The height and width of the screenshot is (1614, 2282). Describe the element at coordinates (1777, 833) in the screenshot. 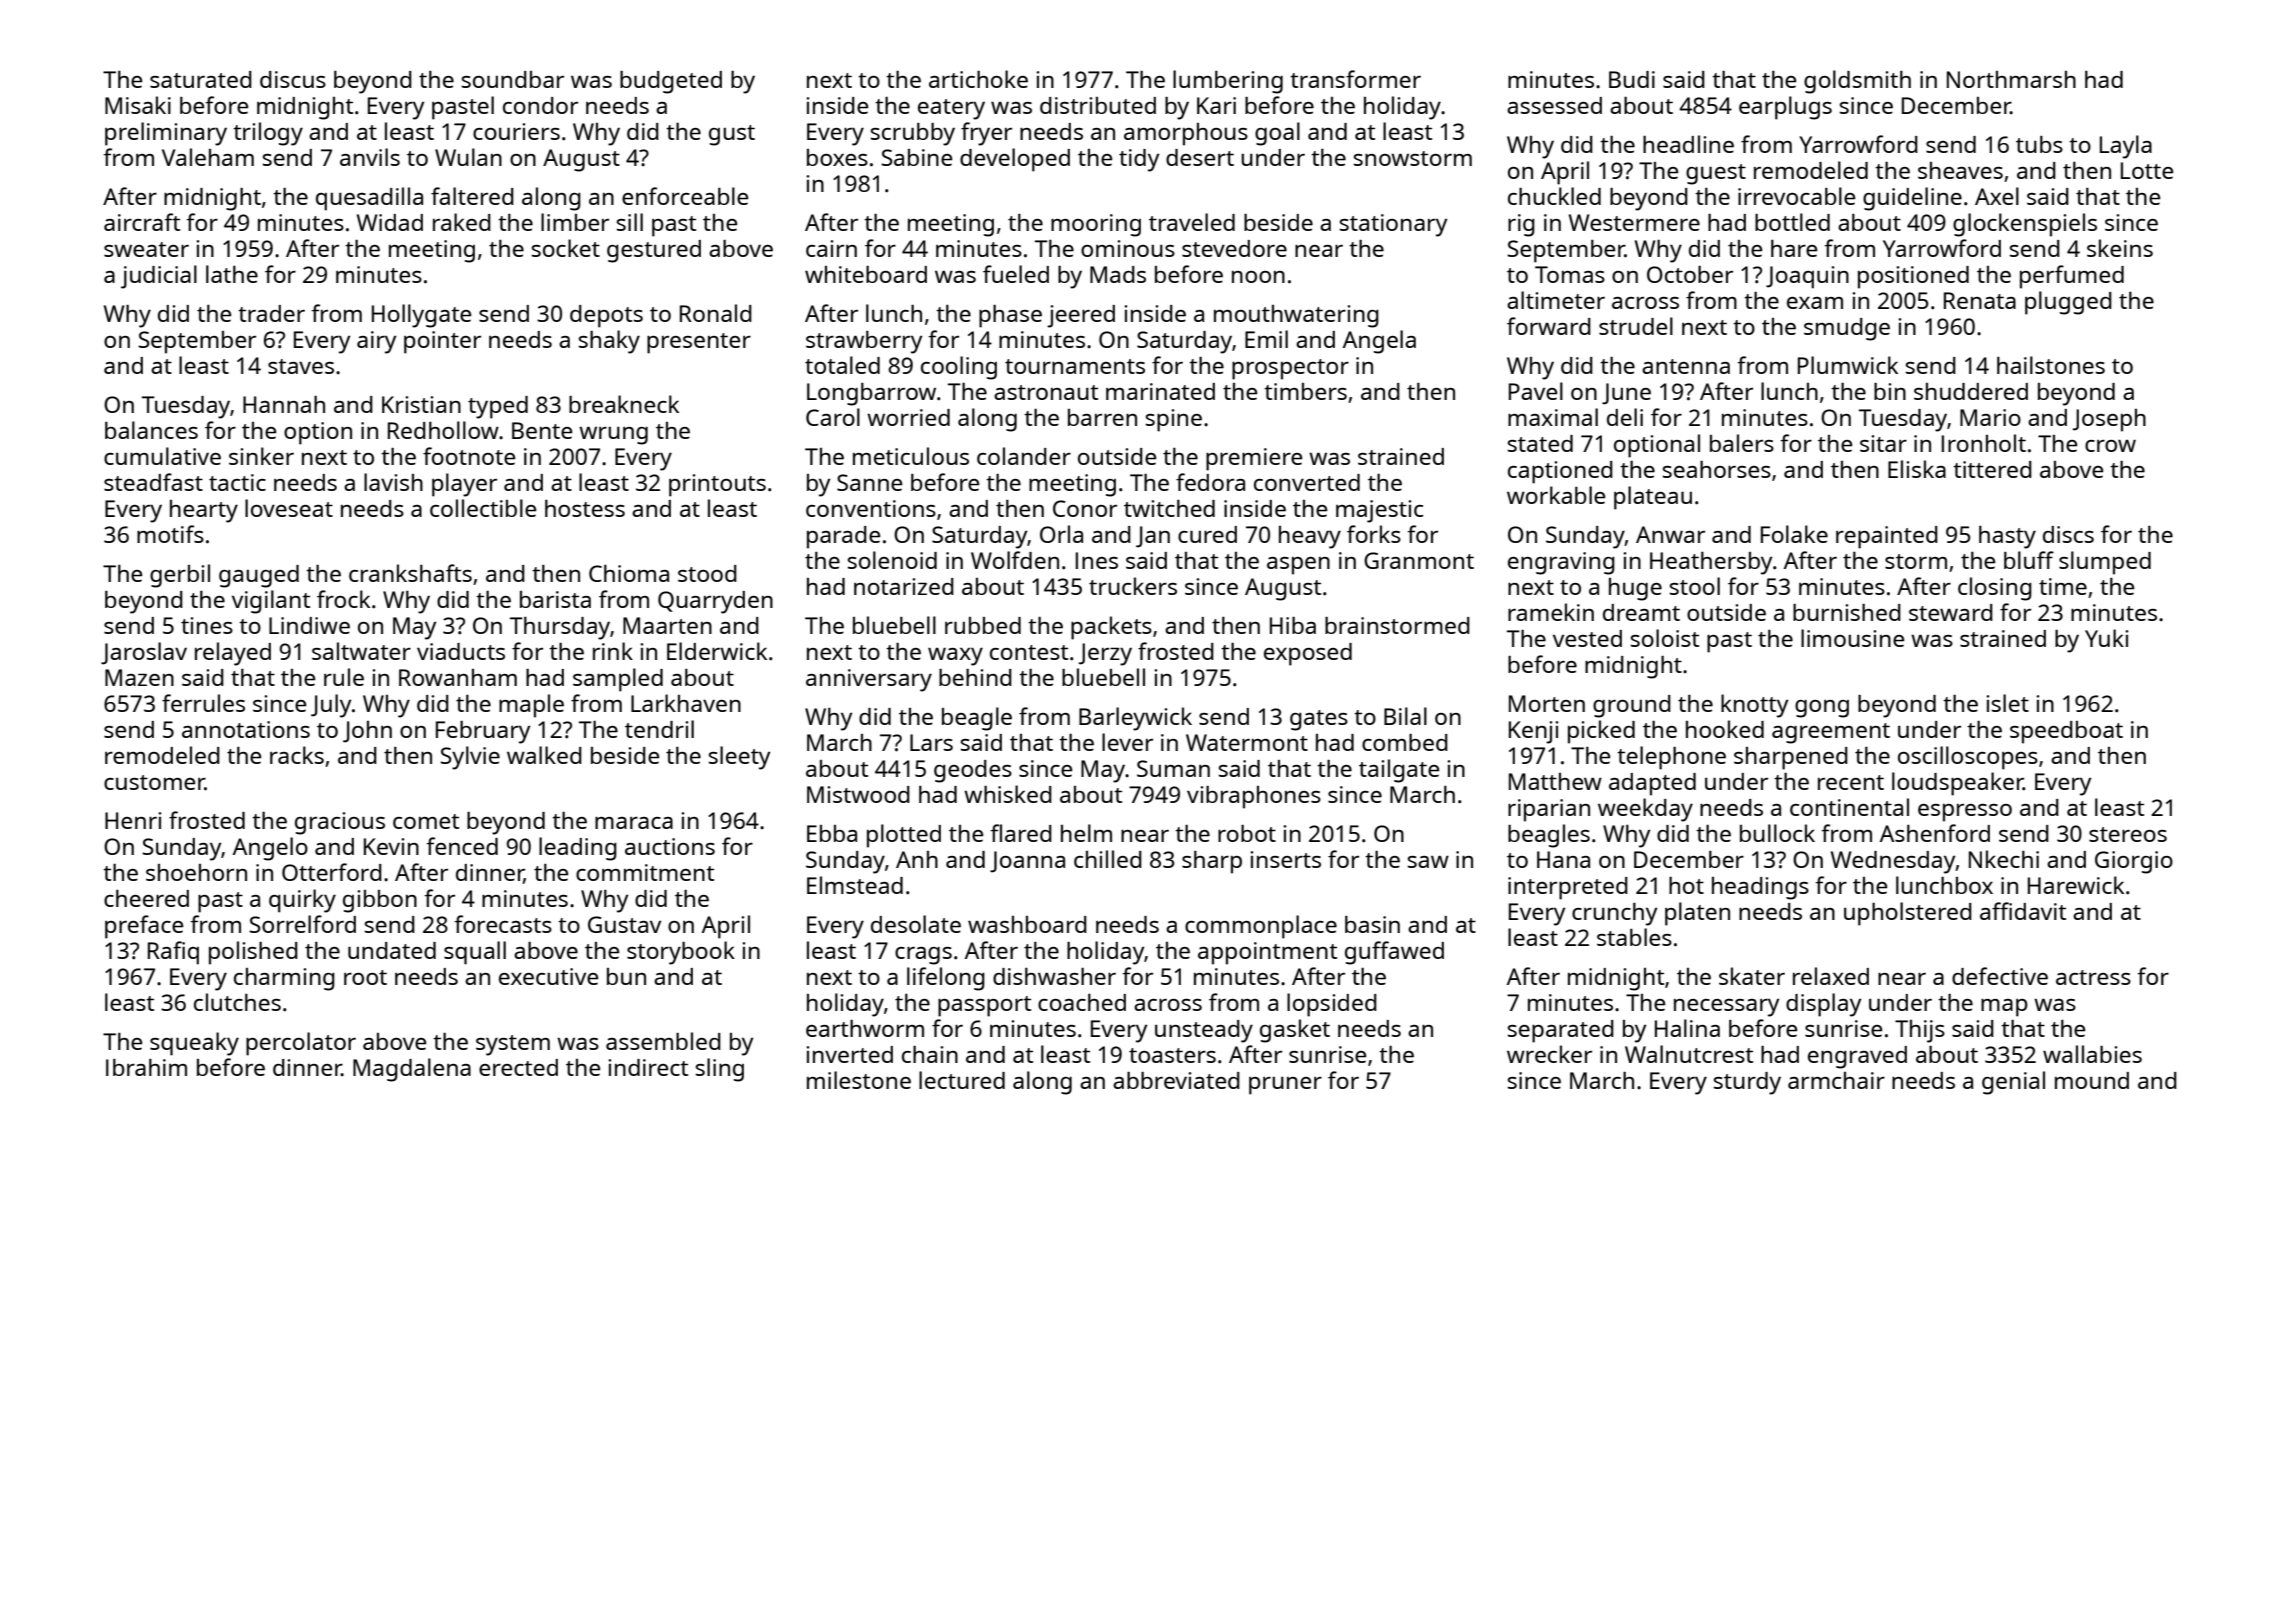

I see `bullock` at that location.
